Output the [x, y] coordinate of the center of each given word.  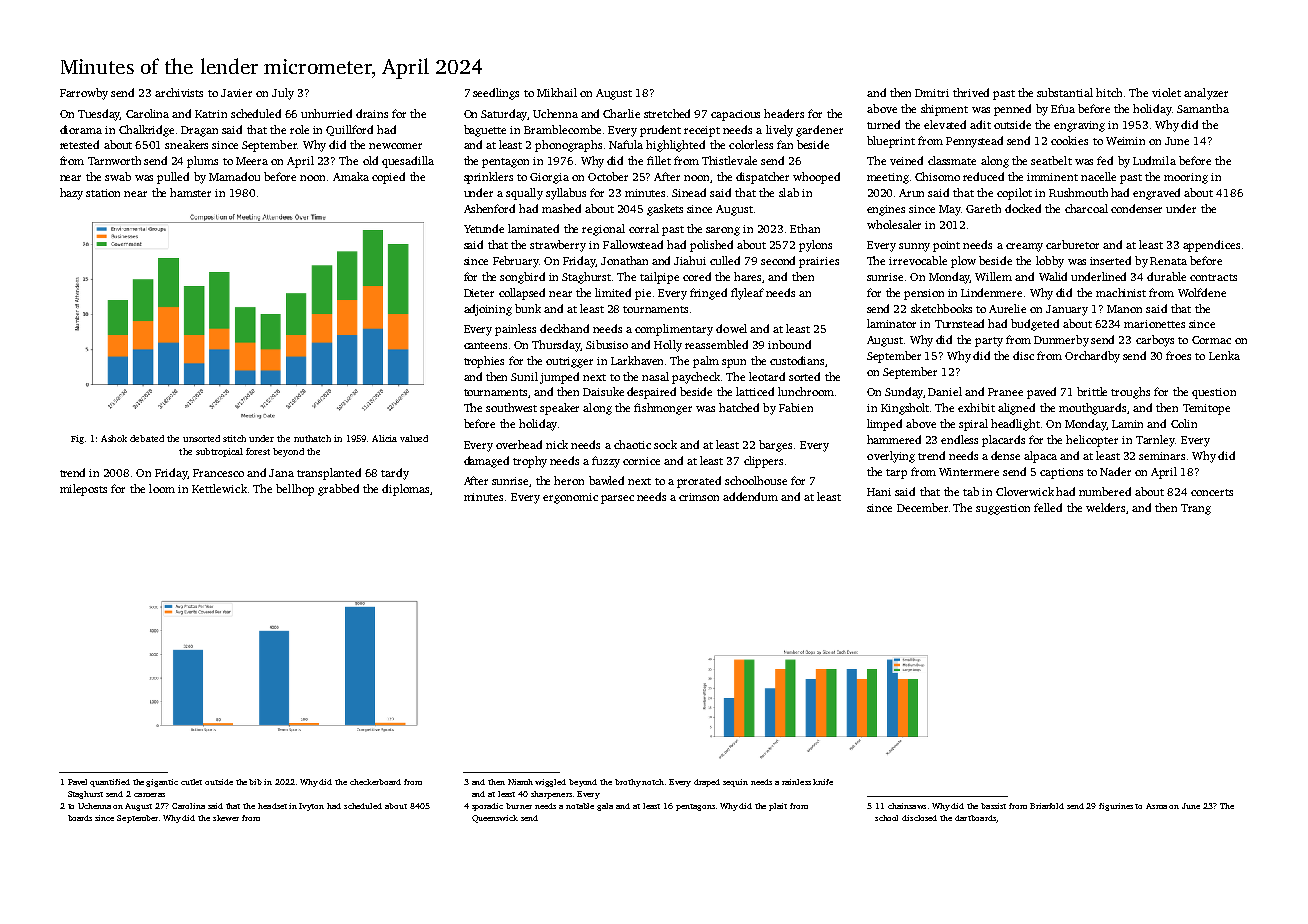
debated [147, 438]
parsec [617, 499]
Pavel [77, 782]
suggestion [1003, 509]
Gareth [983, 208]
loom [162, 488]
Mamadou [234, 176]
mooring [1186, 178]
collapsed [522, 294]
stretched [667, 113]
